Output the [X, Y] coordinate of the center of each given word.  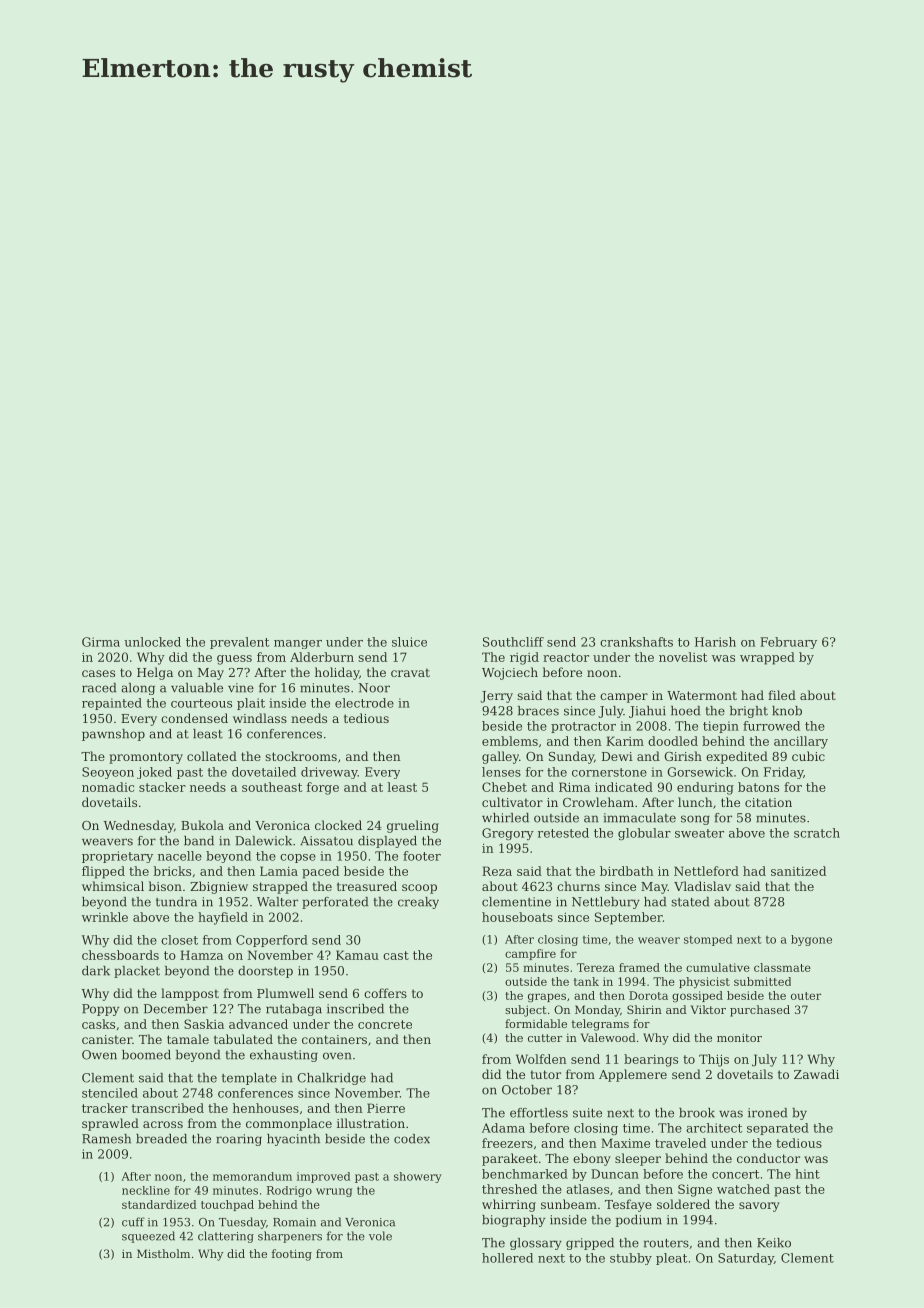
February [788, 643]
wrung [334, 1192]
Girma [101, 642]
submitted [762, 981]
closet [179, 940]
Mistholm [163, 1253]
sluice [409, 642]
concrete [385, 1024]
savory [759, 1207]
